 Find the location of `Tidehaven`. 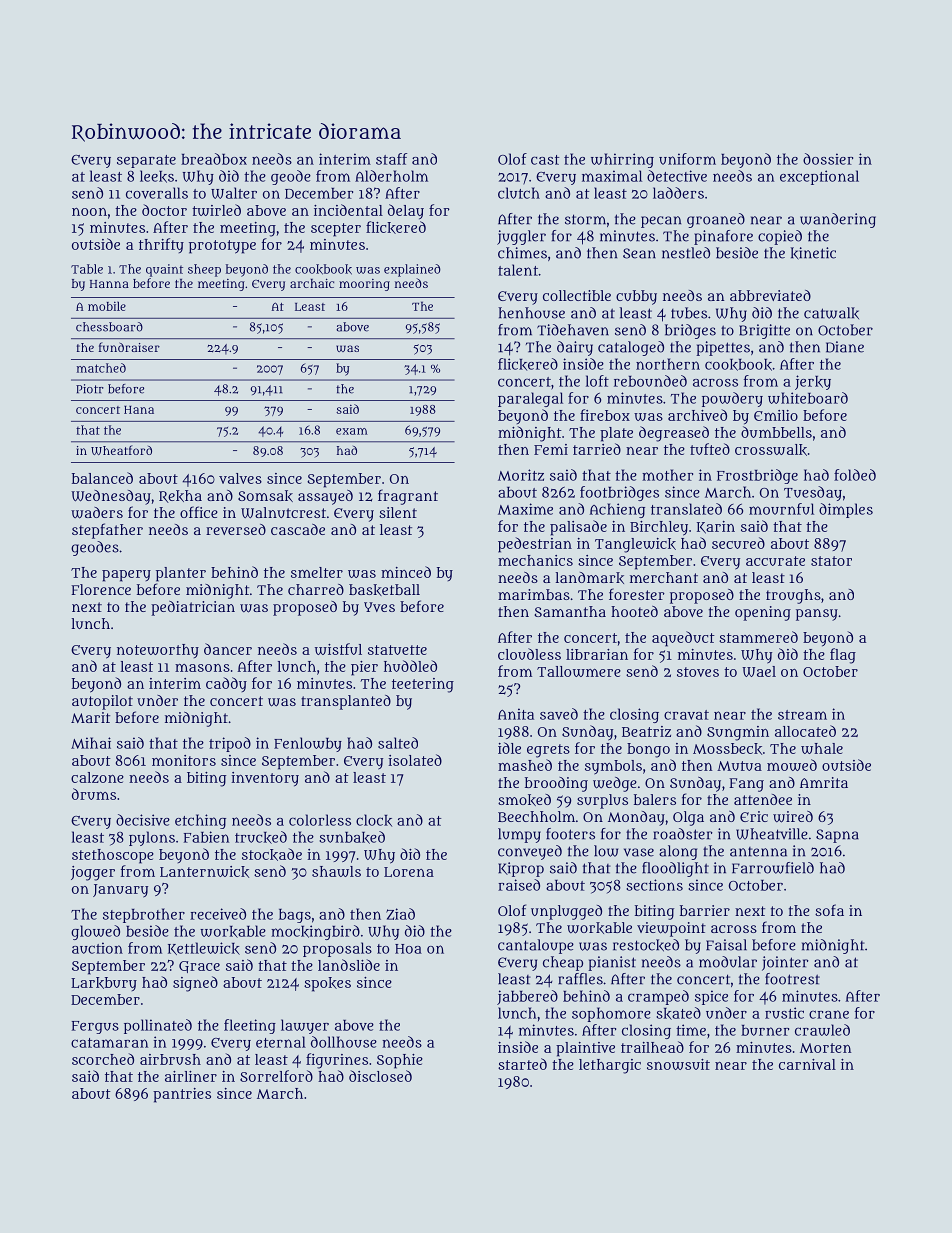

Tidehaven is located at coordinates (573, 330).
